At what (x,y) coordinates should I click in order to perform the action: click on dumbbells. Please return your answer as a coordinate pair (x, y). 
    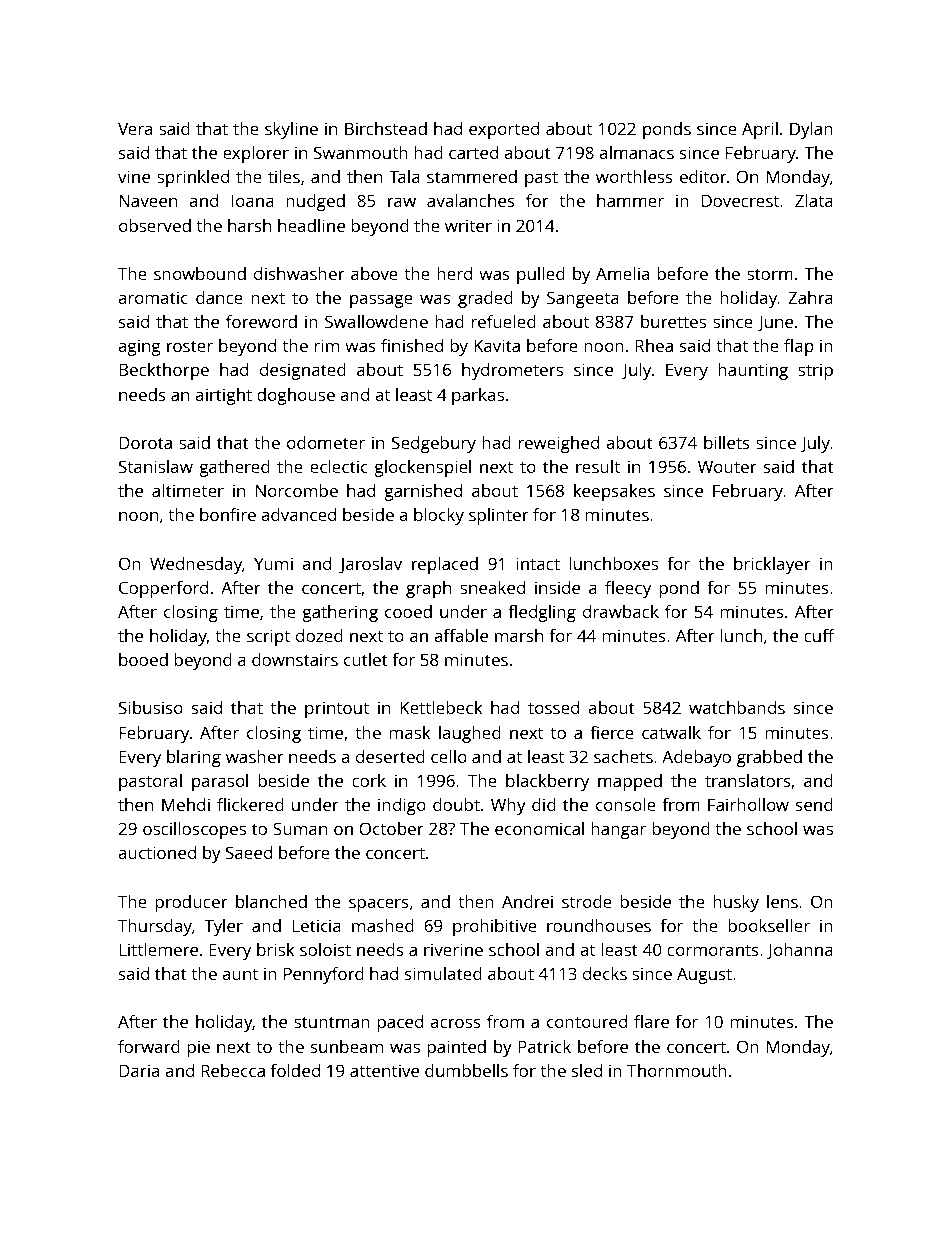
    Looking at the image, I should click on (466, 1070).
